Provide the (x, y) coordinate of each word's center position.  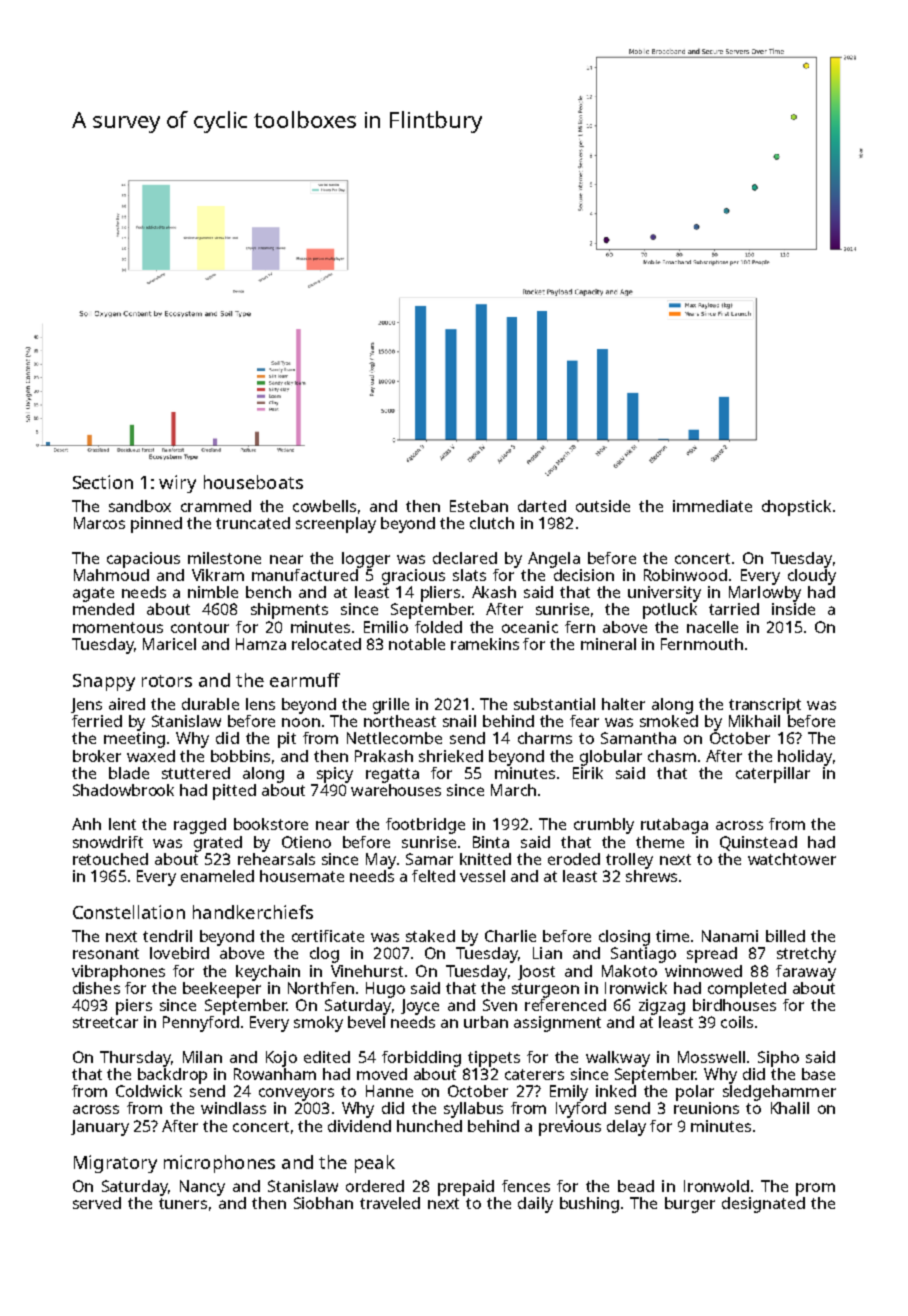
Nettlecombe (394, 738)
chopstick (796, 508)
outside (603, 506)
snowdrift (108, 842)
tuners (183, 1203)
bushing (589, 1205)
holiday (805, 758)
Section (103, 482)
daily (535, 1205)
